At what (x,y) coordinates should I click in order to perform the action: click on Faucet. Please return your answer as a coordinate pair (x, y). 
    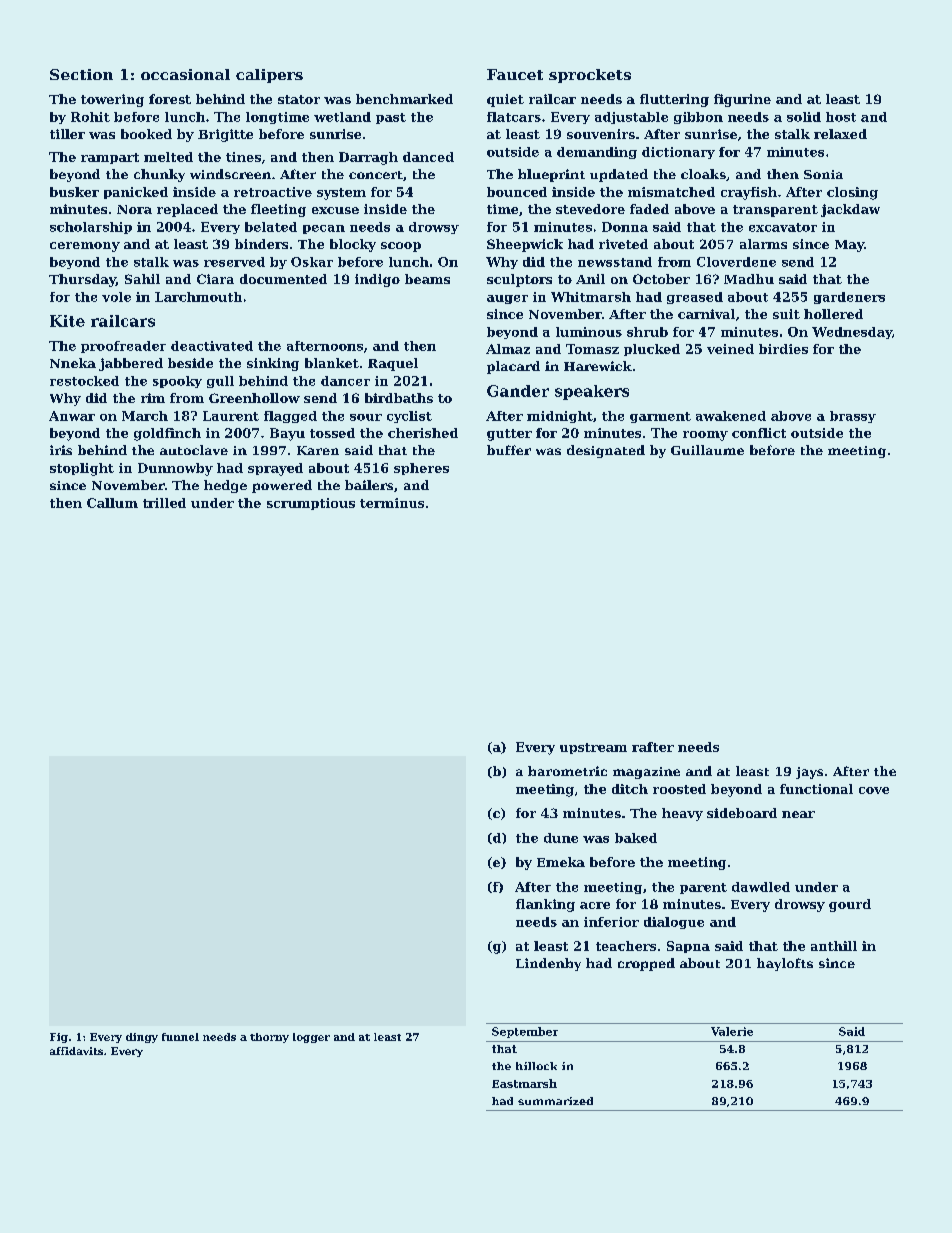
    Looking at the image, I should click on (515, 74).
